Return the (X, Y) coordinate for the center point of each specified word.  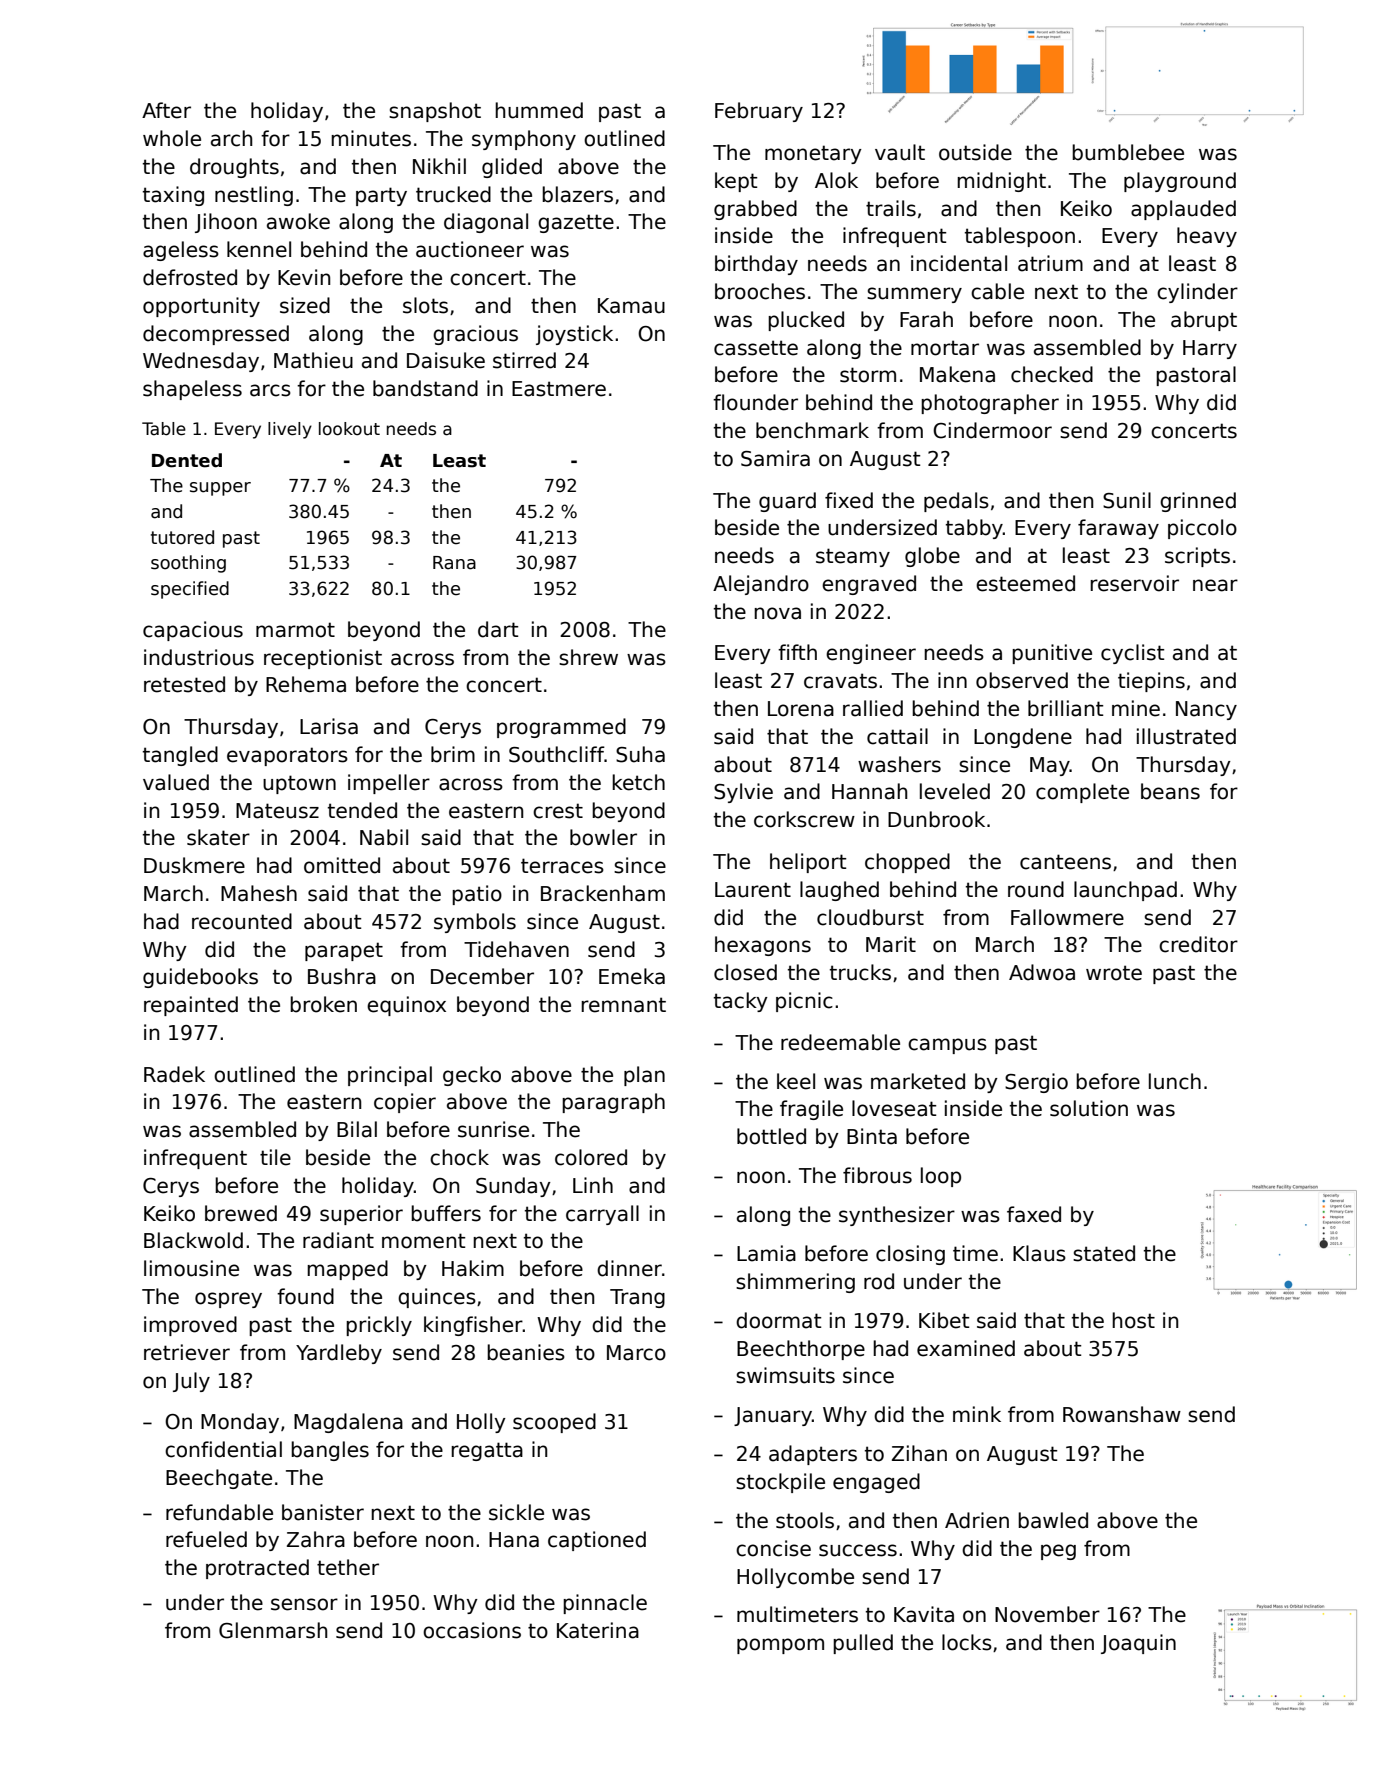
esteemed (1025, 583)
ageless (181, 251)
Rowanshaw (1122, 1414)
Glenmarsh (273, 1630)
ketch (638, 782)
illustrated (1186, 736)
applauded (1183, 210)
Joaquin (1138, 1644)
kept (736, 182)
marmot (295, 630)
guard (787, 502)
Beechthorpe (801, 1350)
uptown (299, 784)
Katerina (598, 1630)
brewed (241, 1213)
